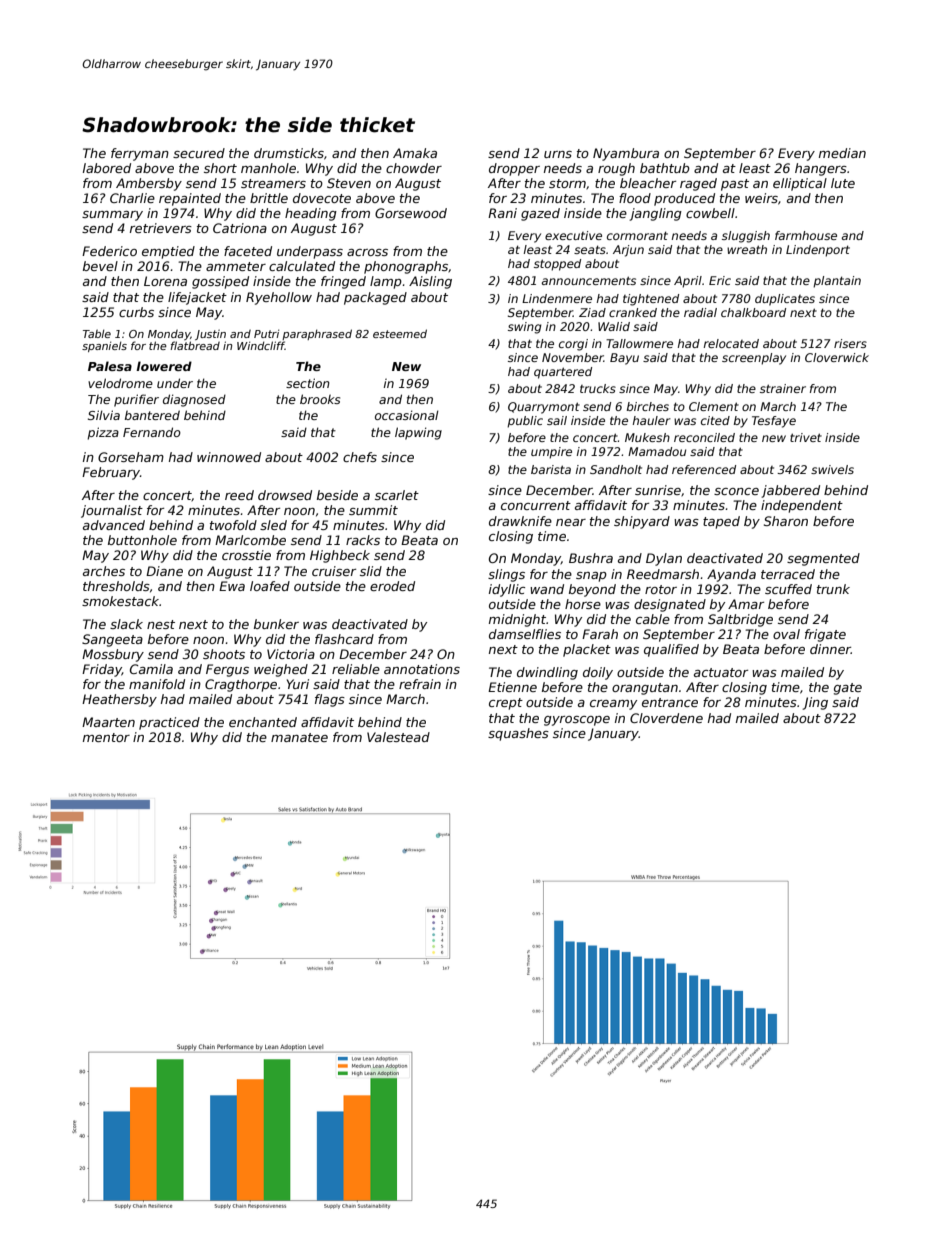 The width and height of the screenshot is (952, 1233). I want to click on stopped, so click(557, 265).
